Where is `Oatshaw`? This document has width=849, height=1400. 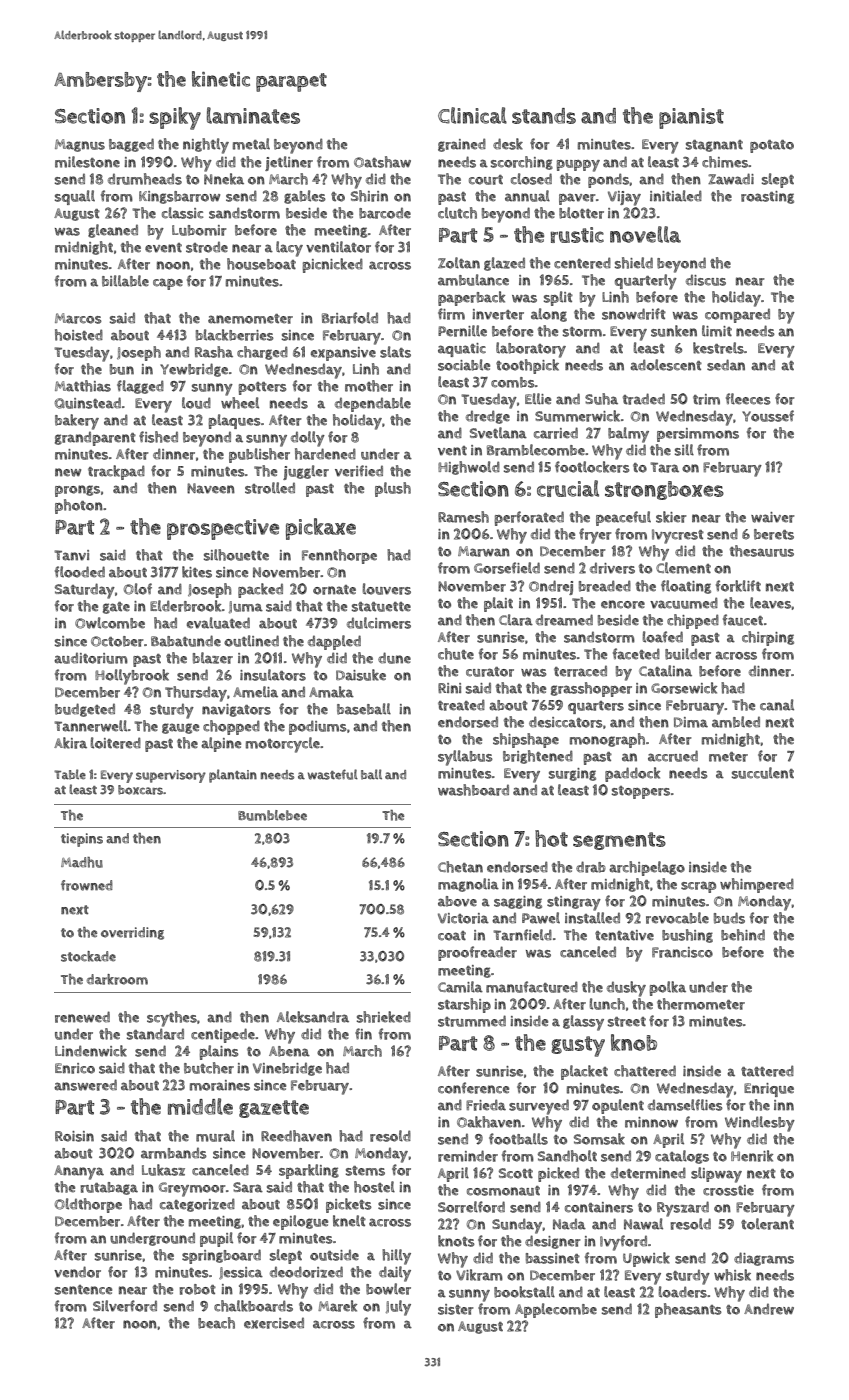 Oatshaw is located at coordinates (382, 162).
